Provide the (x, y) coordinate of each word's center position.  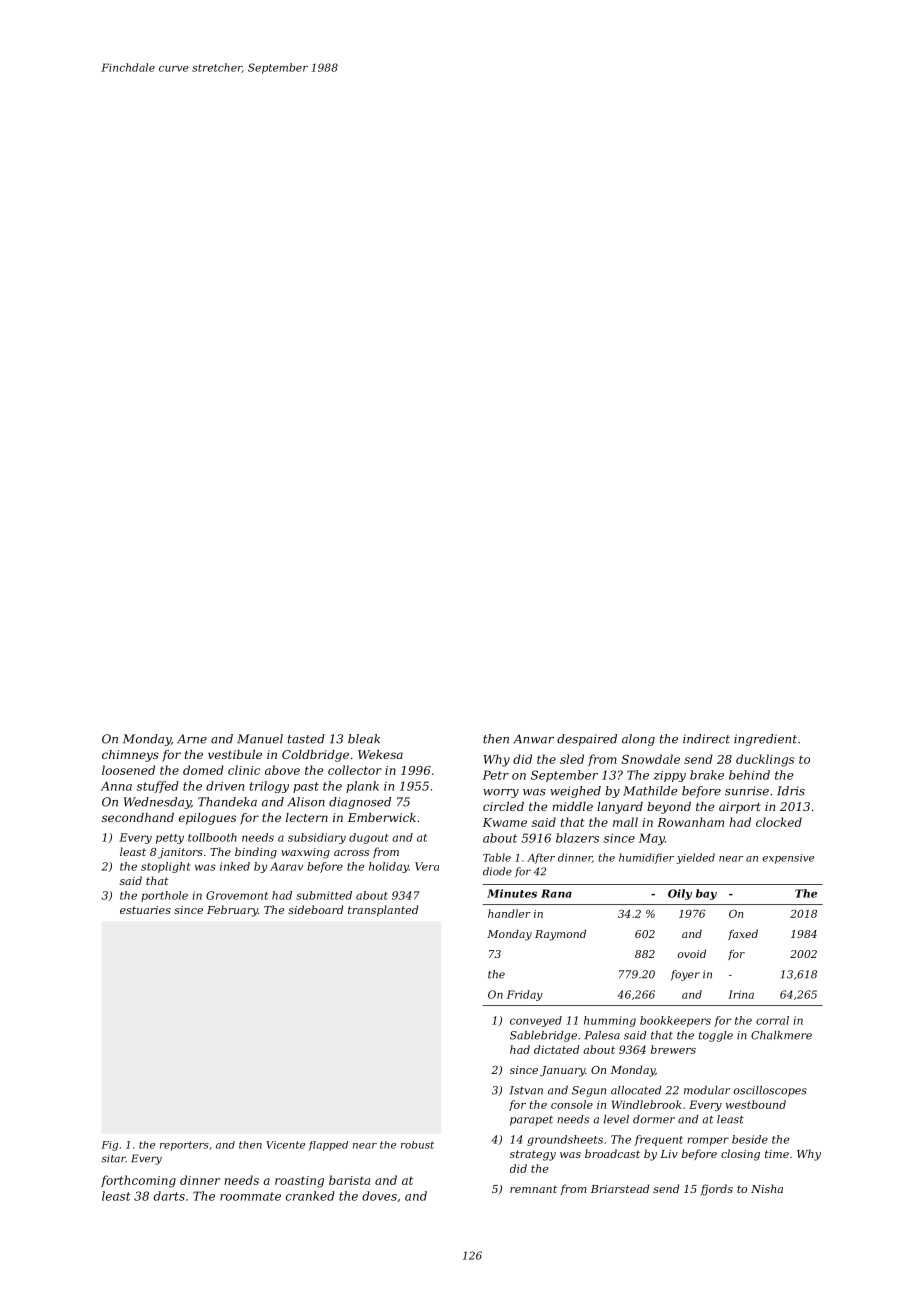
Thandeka (227, 802)
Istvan (526, 1090)
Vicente (285, 1145)
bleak (364, 739)
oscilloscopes (770, 1091)
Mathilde (650, 791)
